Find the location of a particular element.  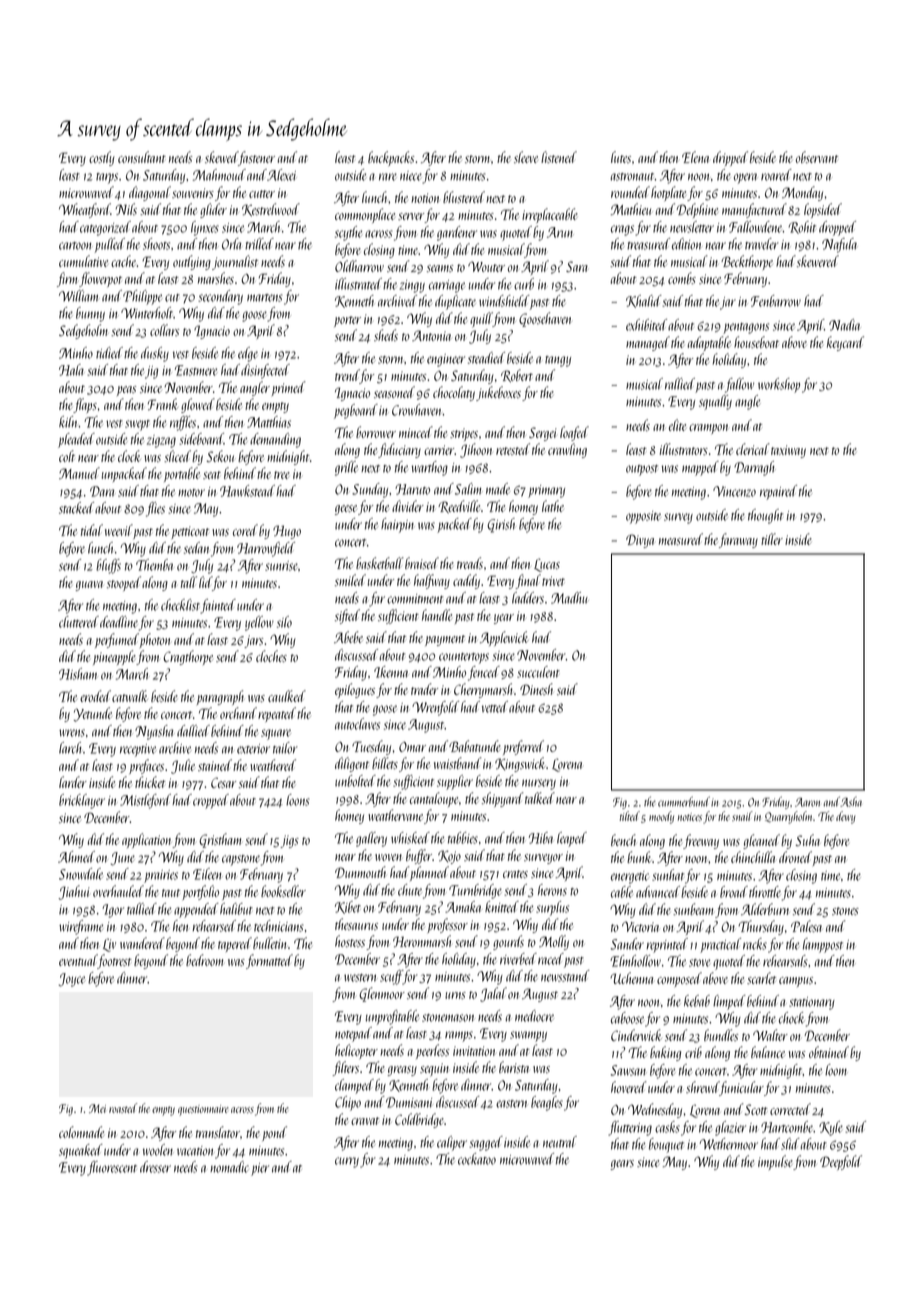

costly is located at coordinates (102, 158).
